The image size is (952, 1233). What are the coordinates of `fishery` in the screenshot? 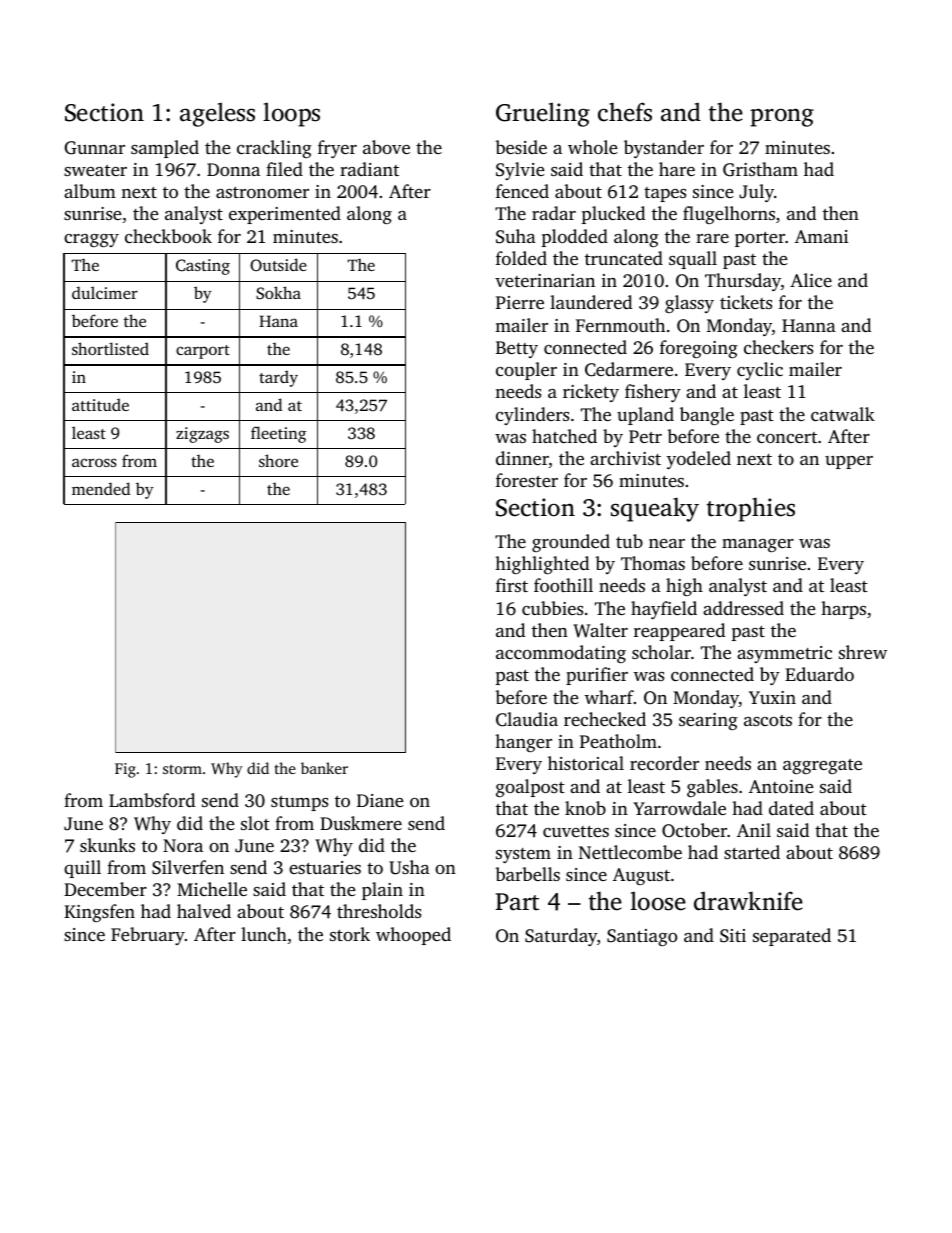 It's located at (653, 393).
